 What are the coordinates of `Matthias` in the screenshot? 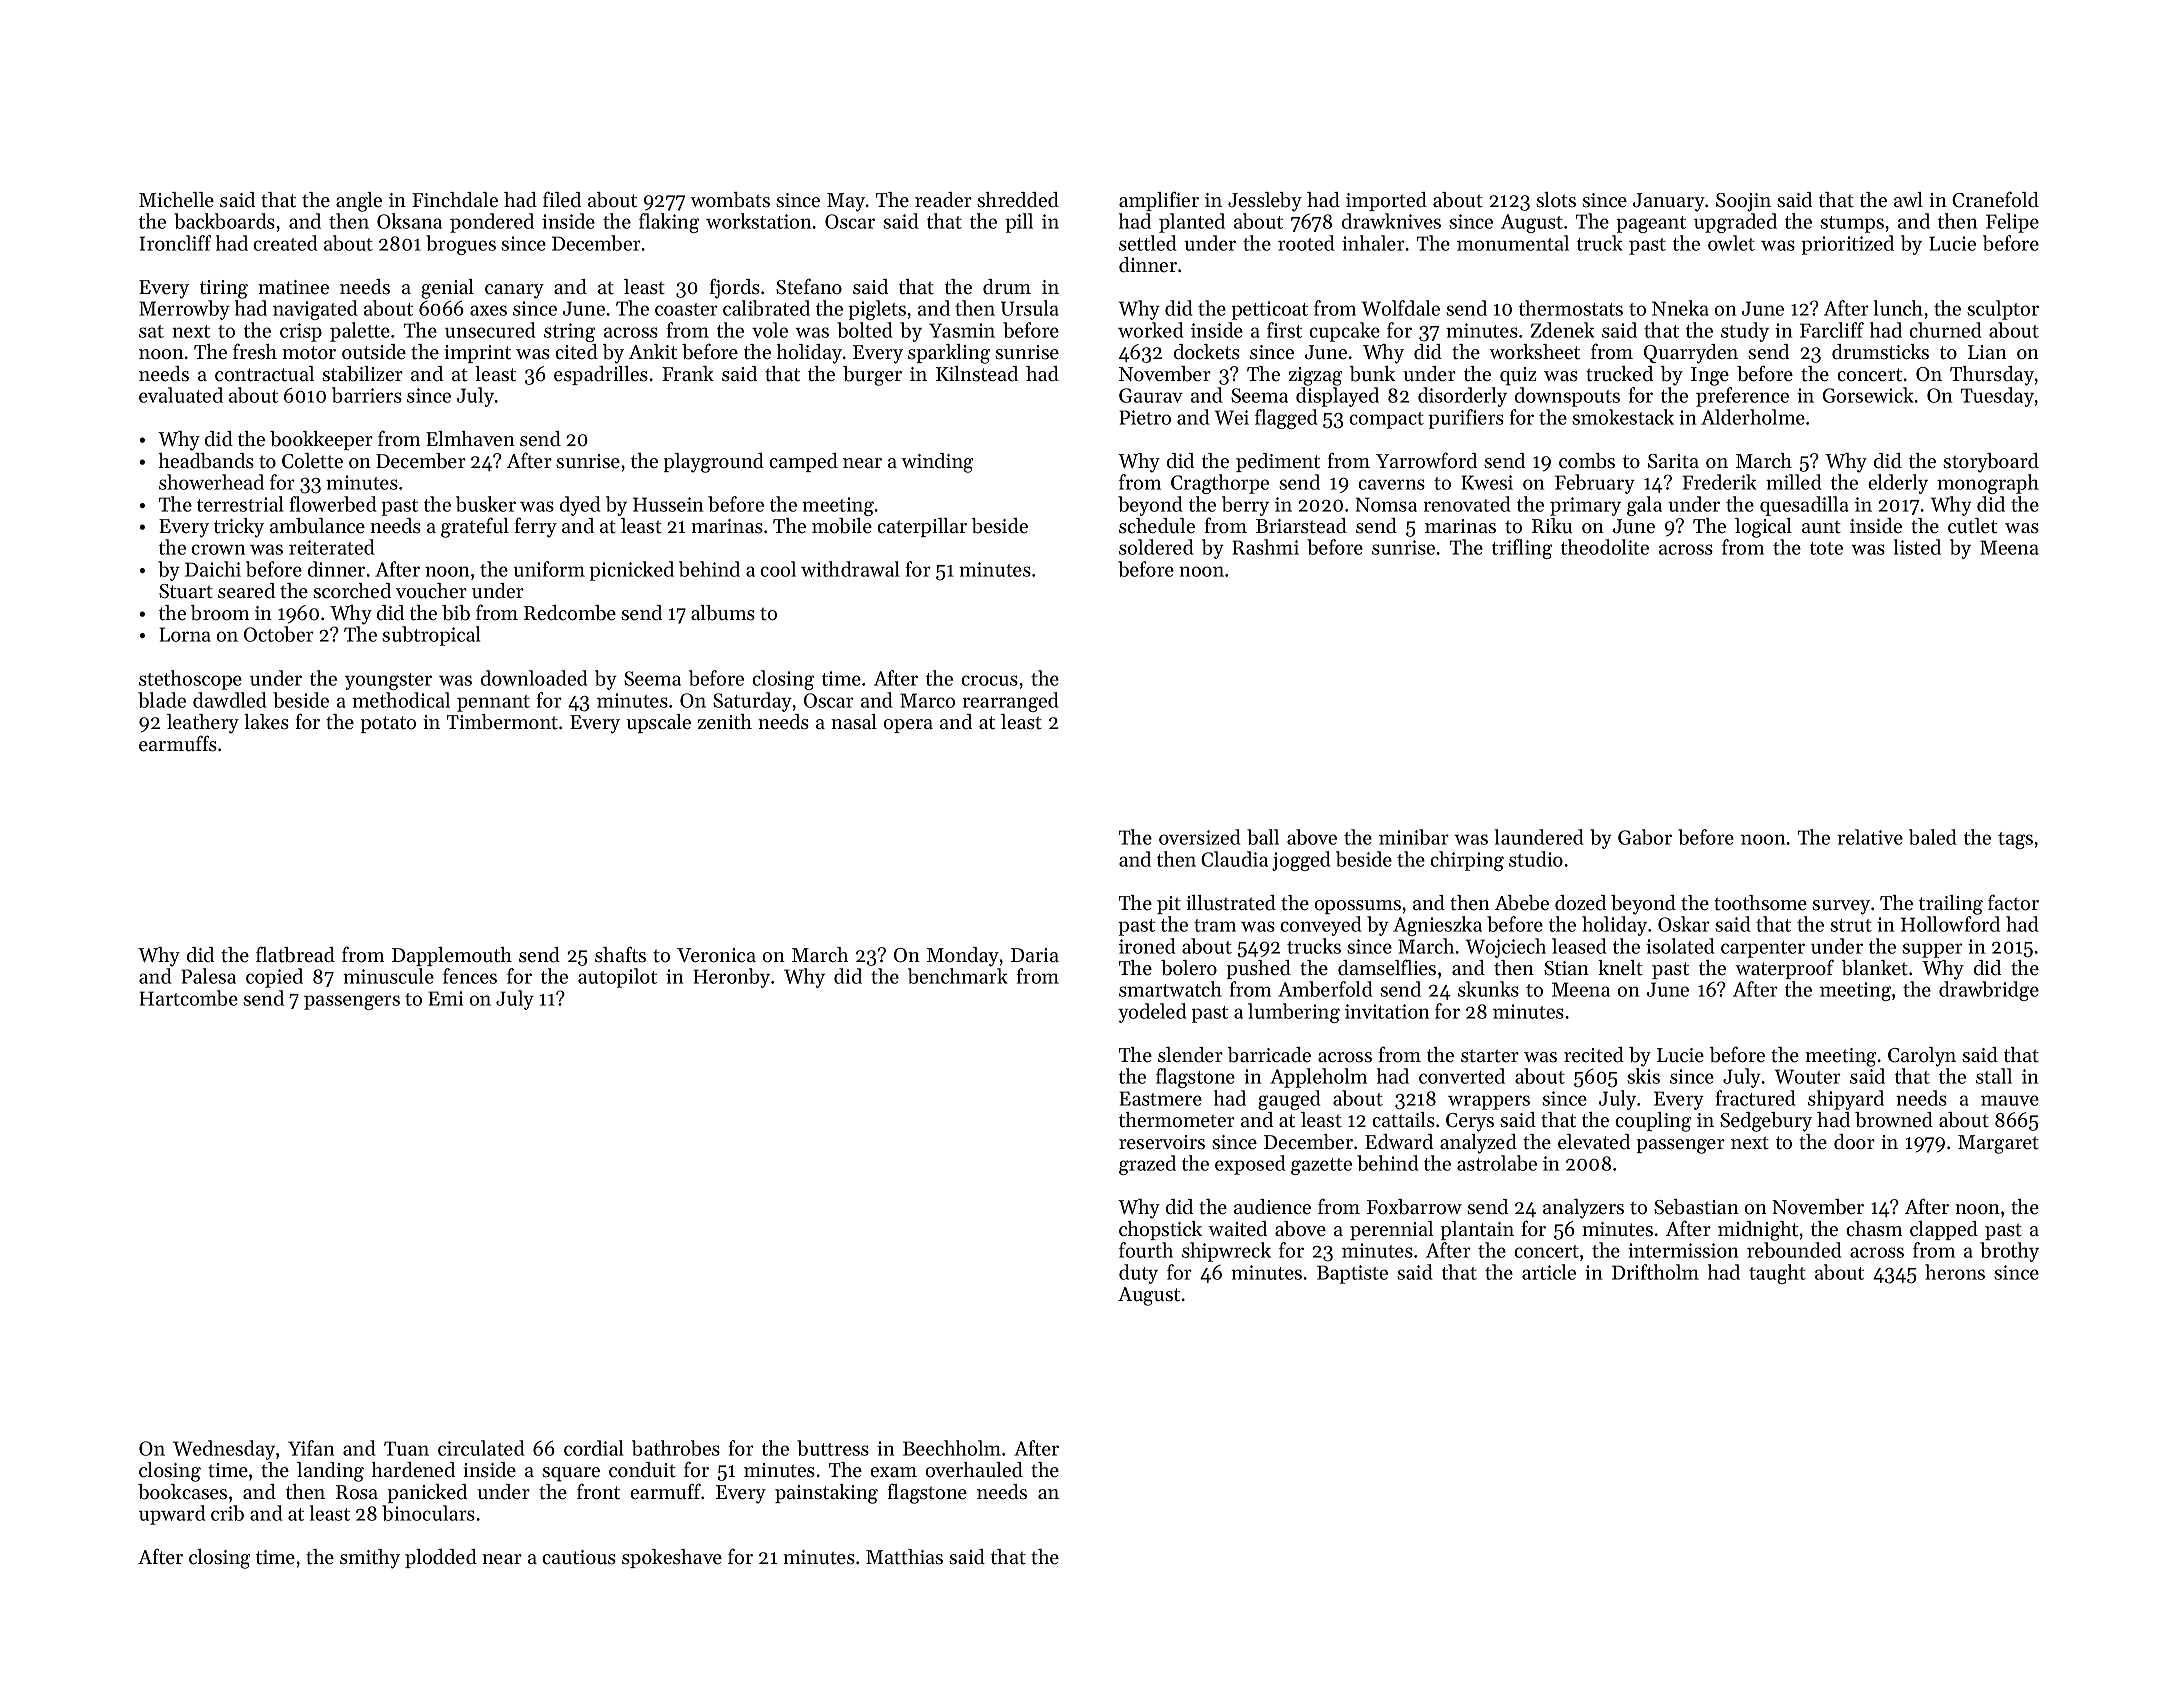 It's located at (904, 1557).
